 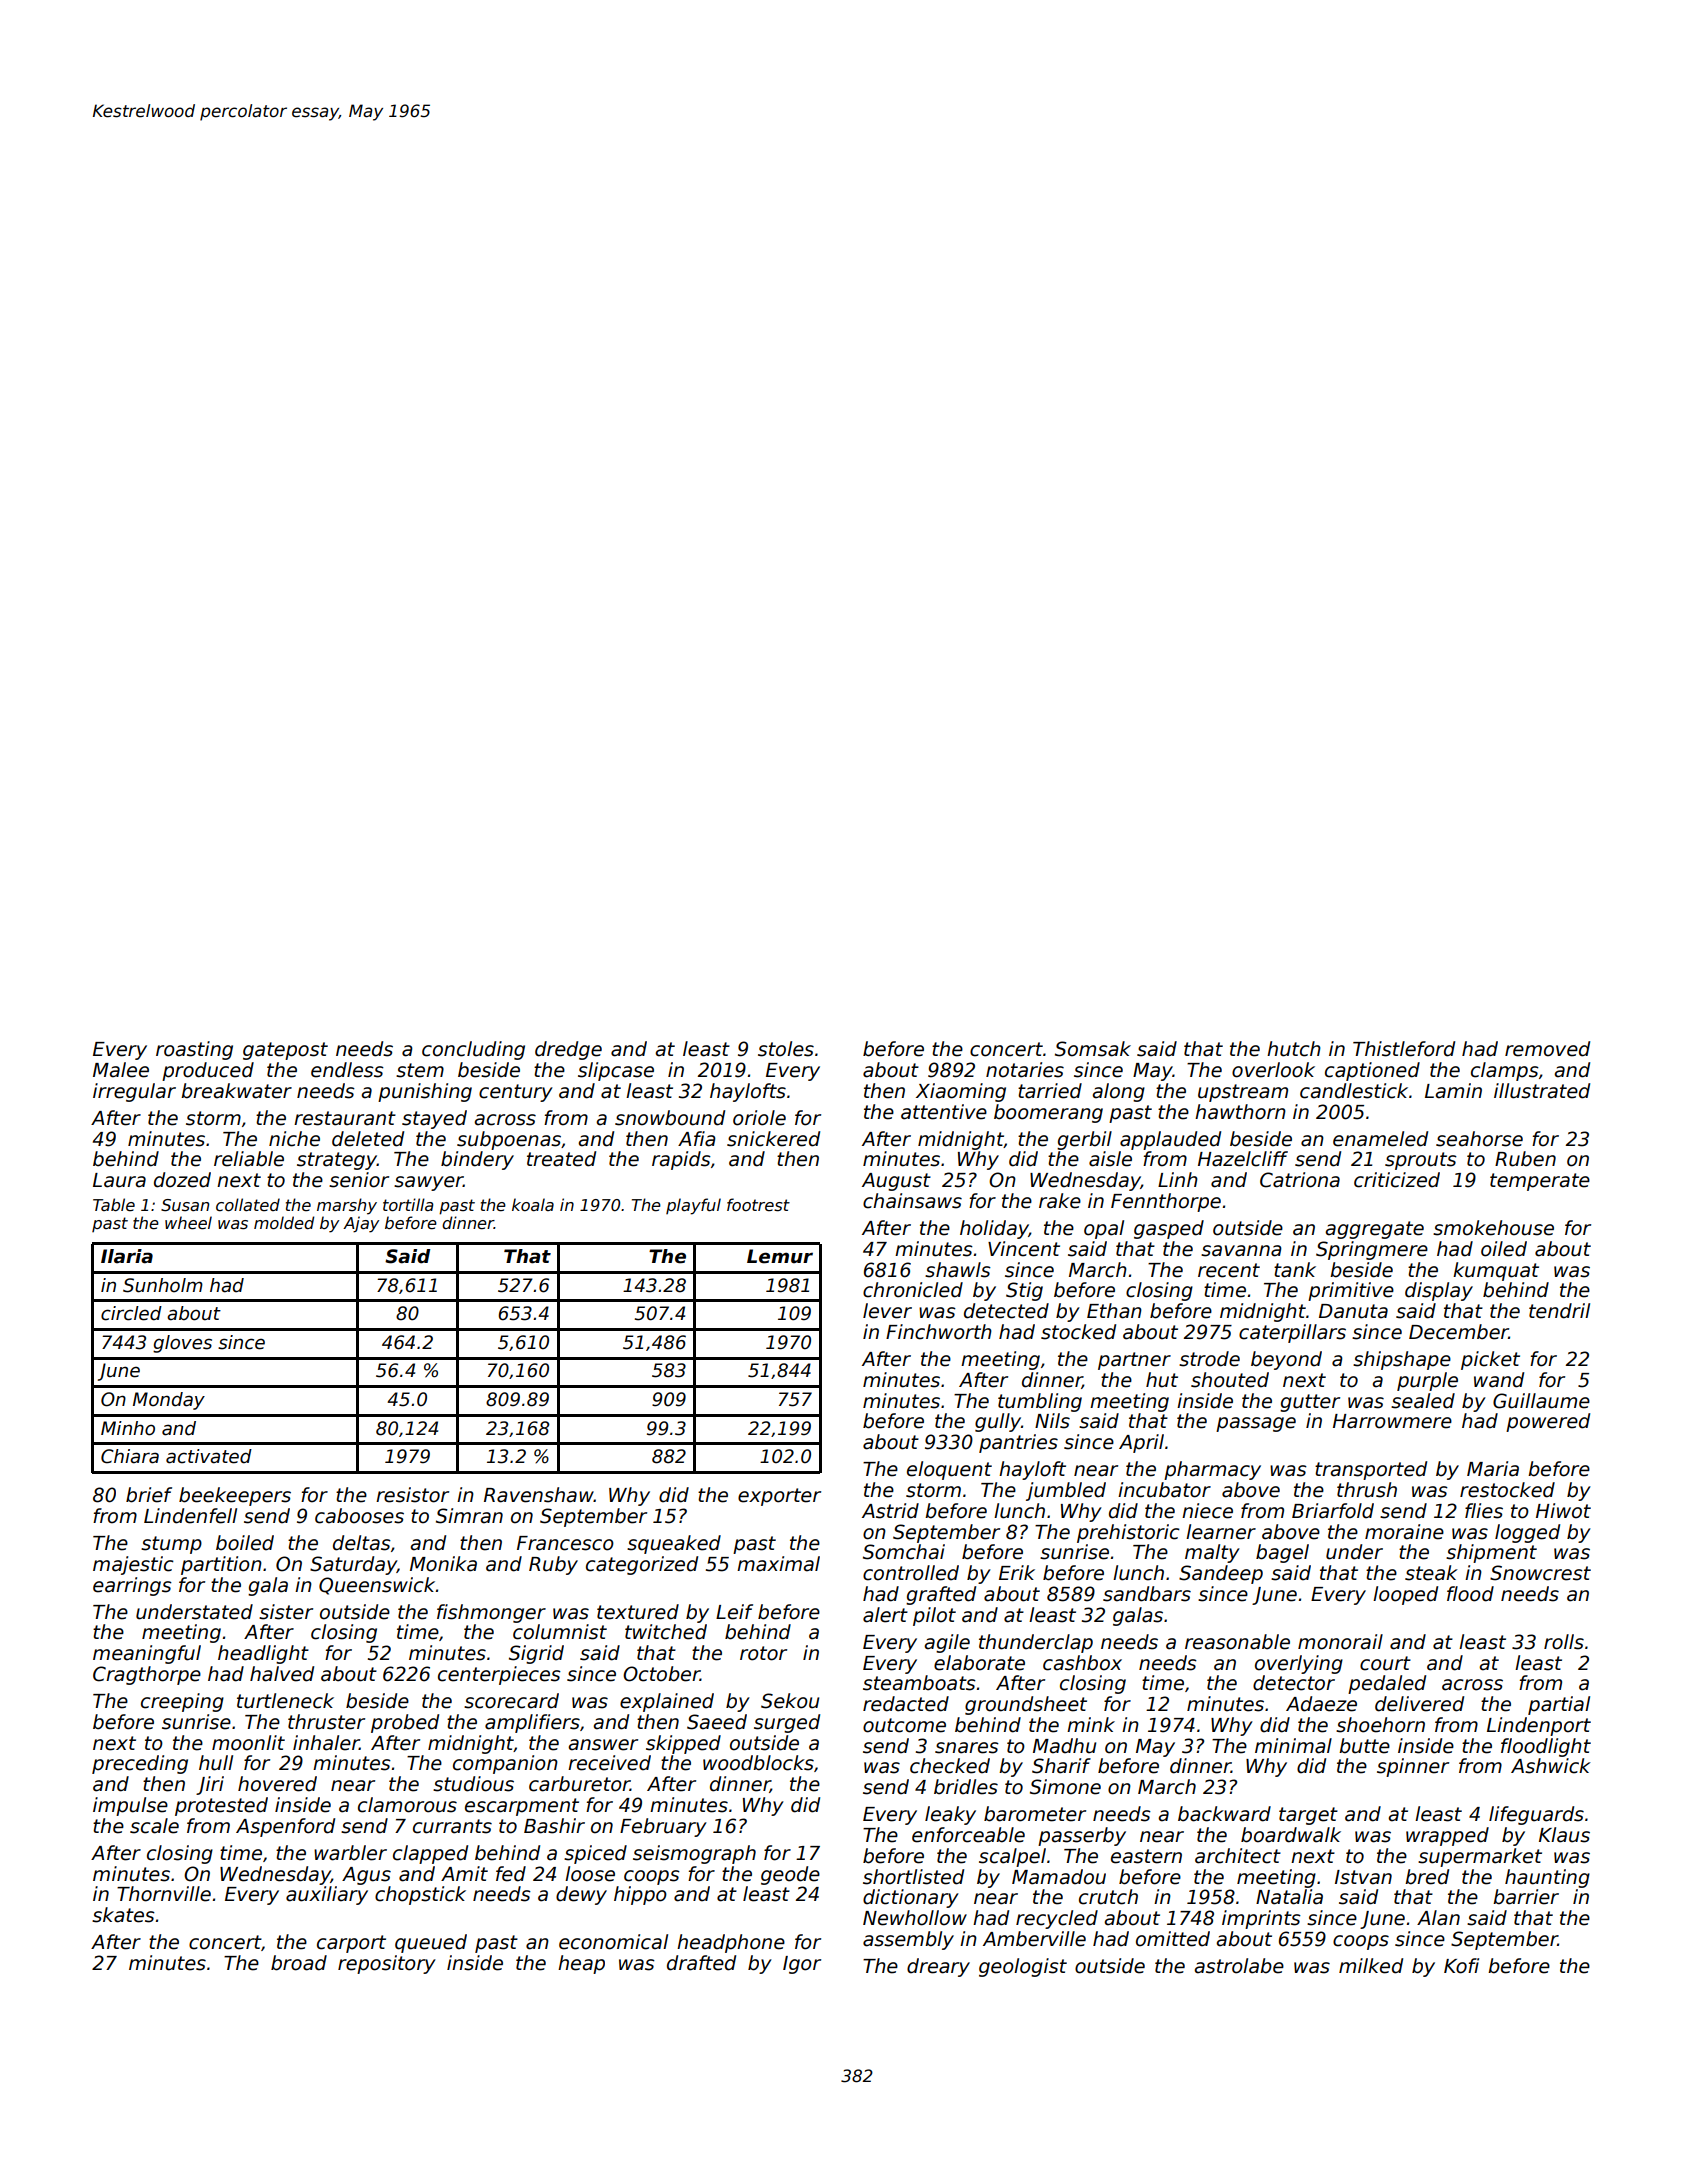 What do you see at coordinates (885, 1615) in the screenshot?
I see `alert` at bounding box center [885, 1615].
